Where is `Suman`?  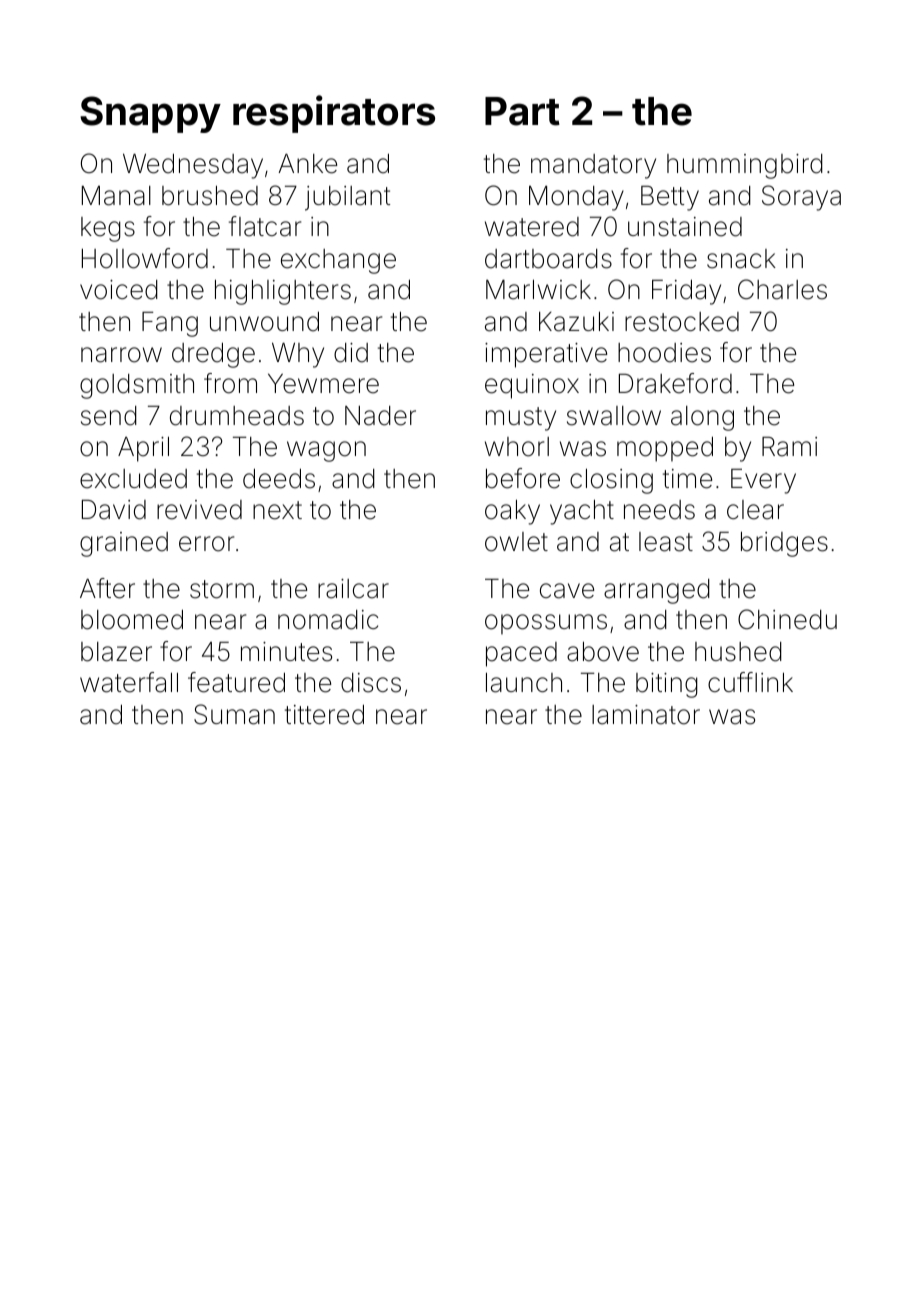 Suman is located at coordinates (234, 714).
